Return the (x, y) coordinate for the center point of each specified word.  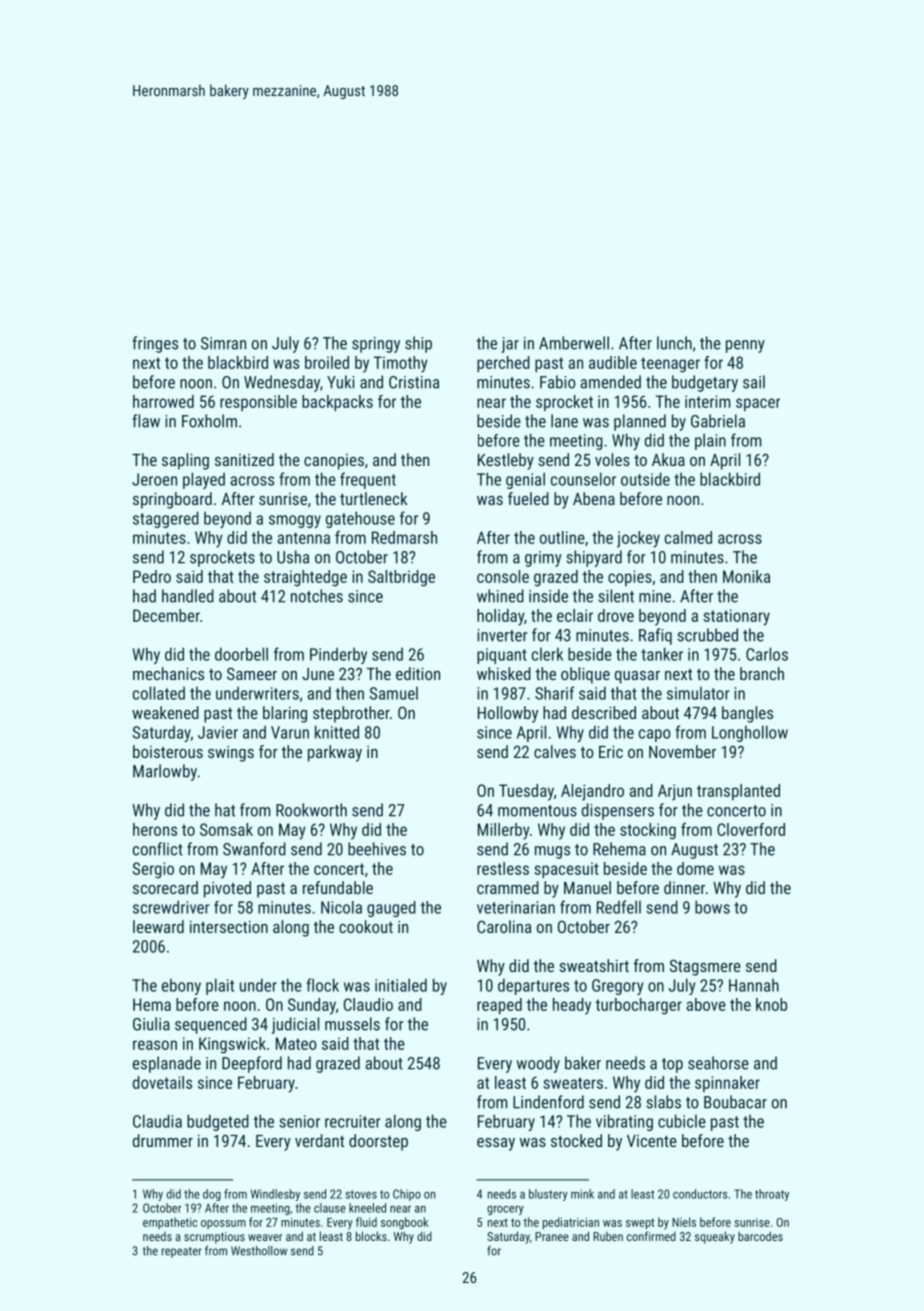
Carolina (504, 926)
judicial (295, 1025)
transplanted (738, 792)
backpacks (337, 403)
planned (640, 422)
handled (188, 596)
